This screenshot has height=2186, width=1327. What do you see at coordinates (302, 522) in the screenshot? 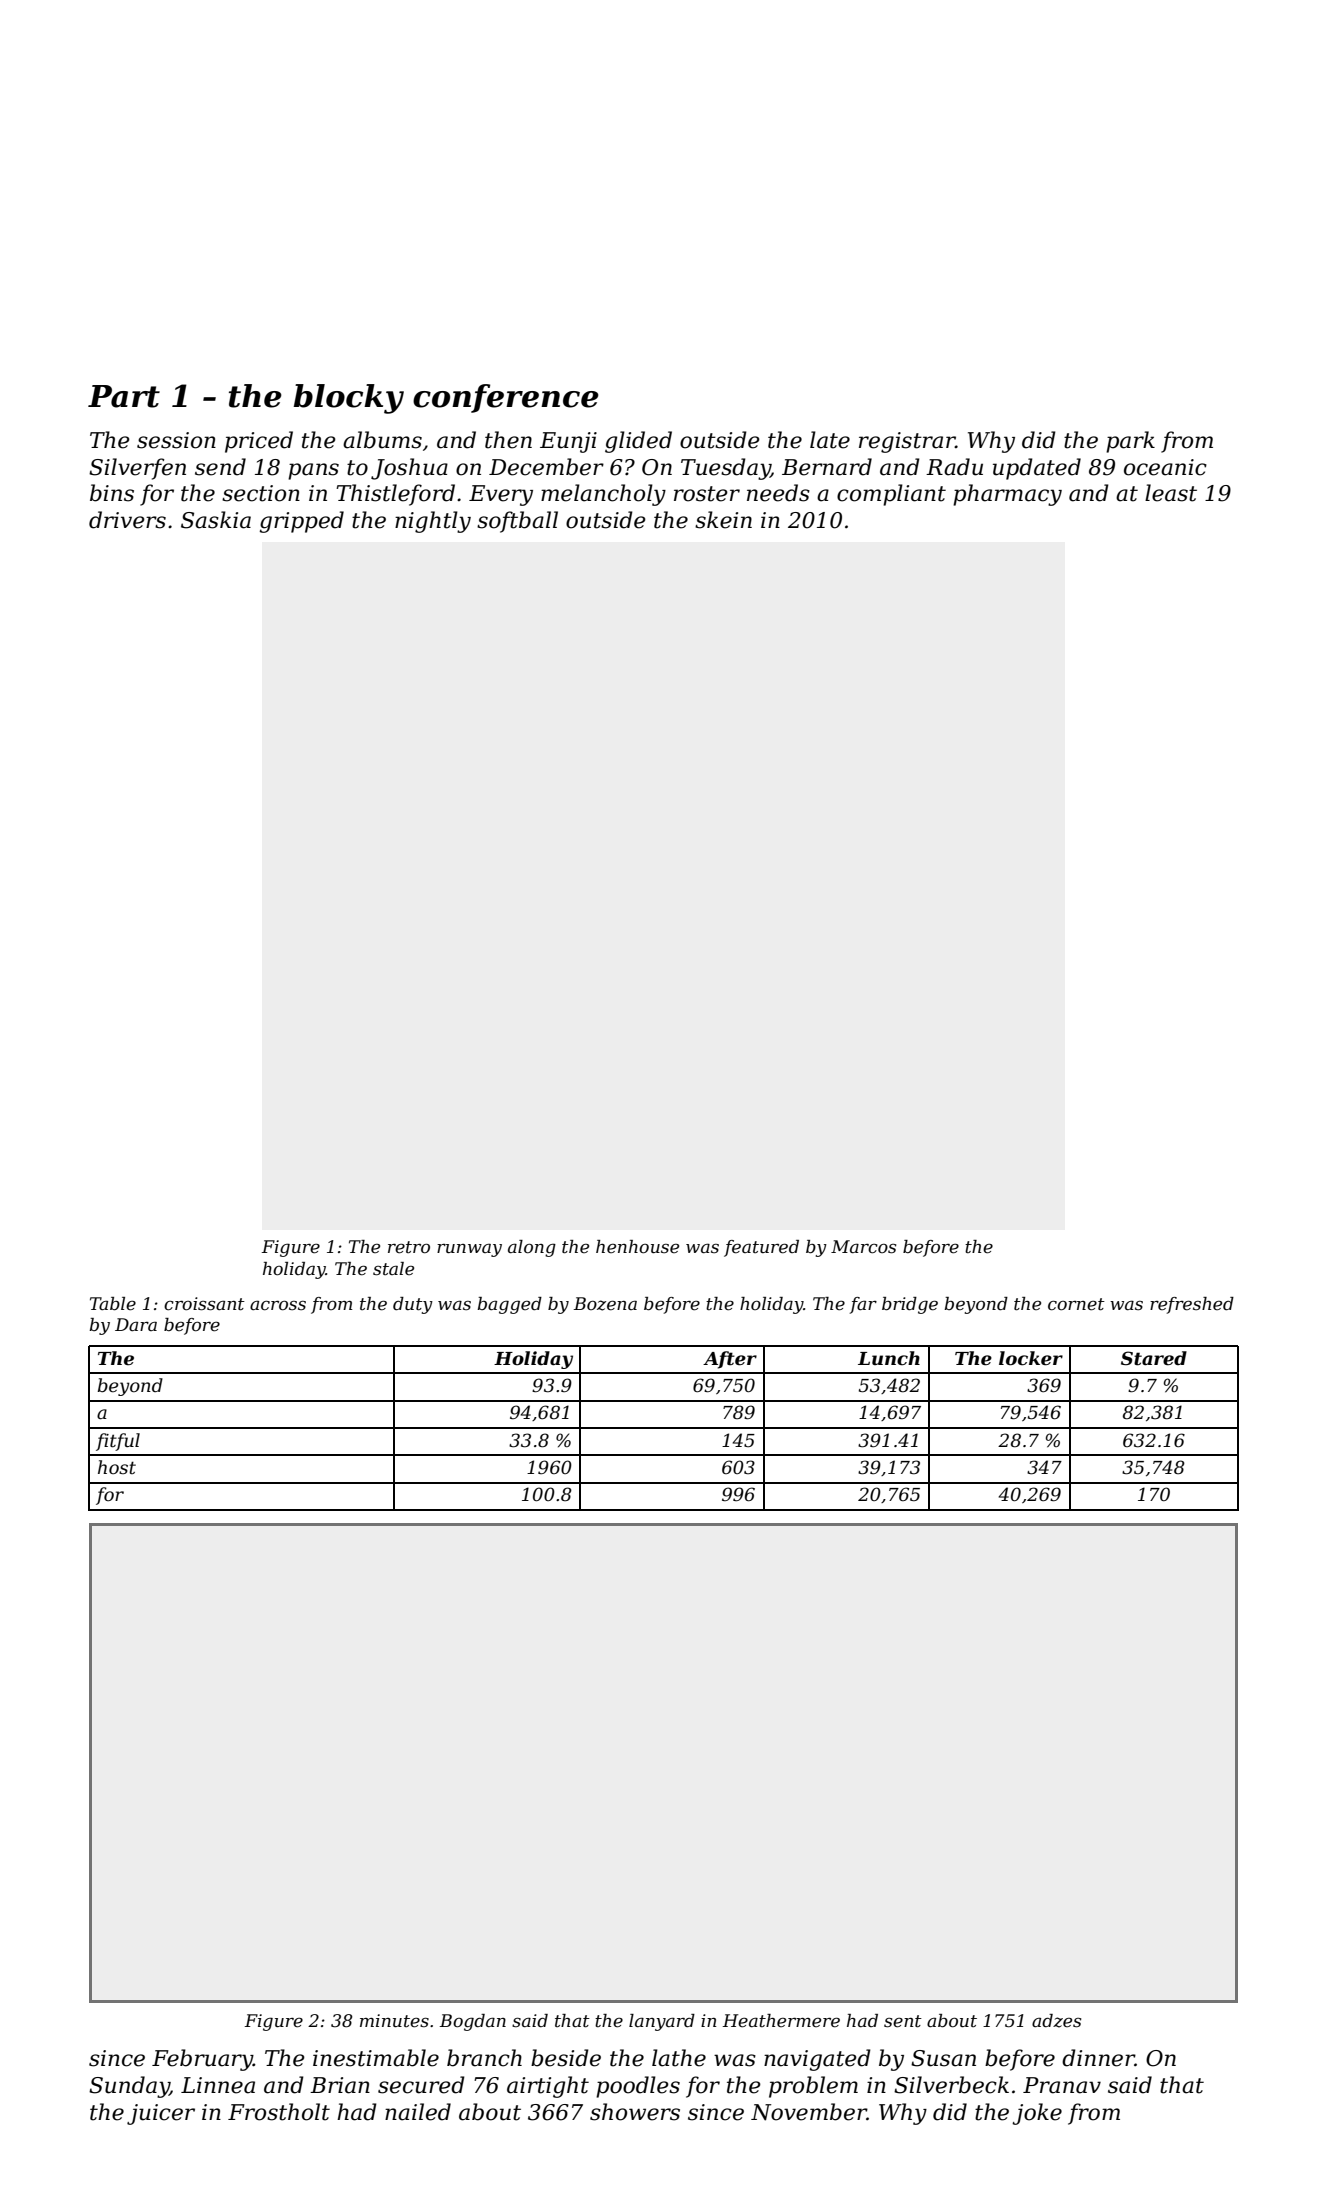
I see `gripped` at bounding box center [302, 522].
